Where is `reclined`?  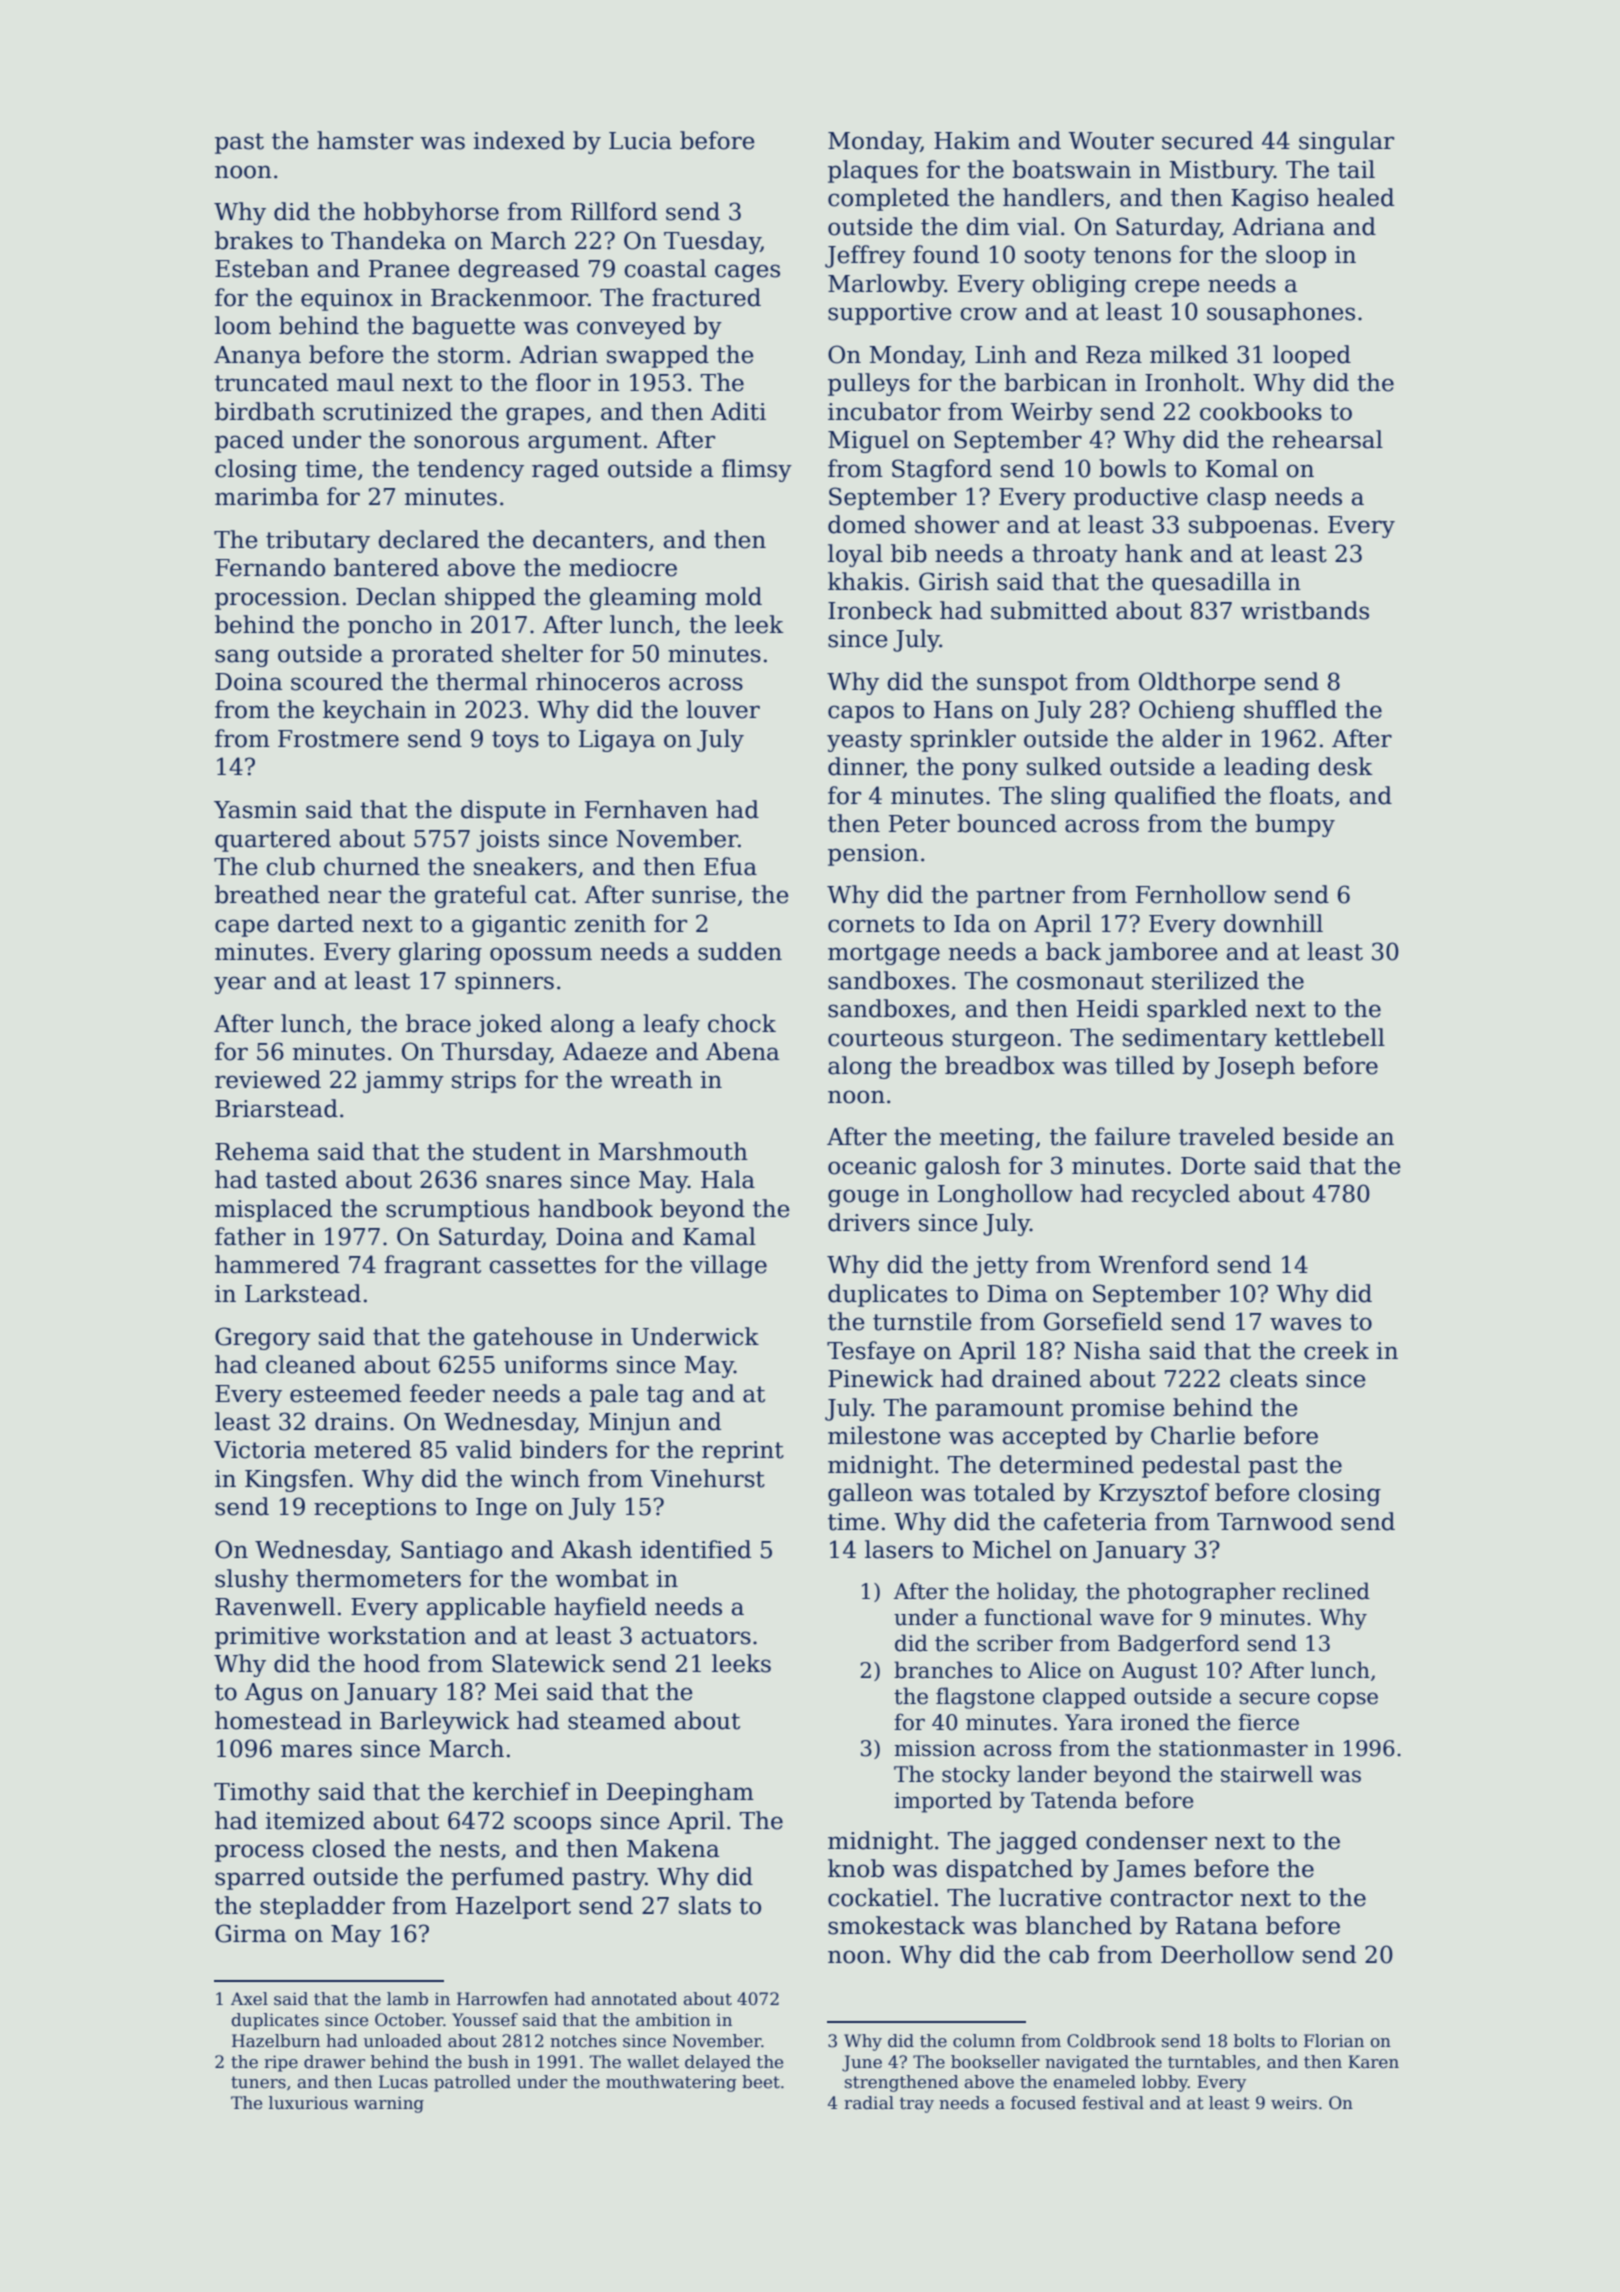
reclined is located at coordinates (1326, 1591).
